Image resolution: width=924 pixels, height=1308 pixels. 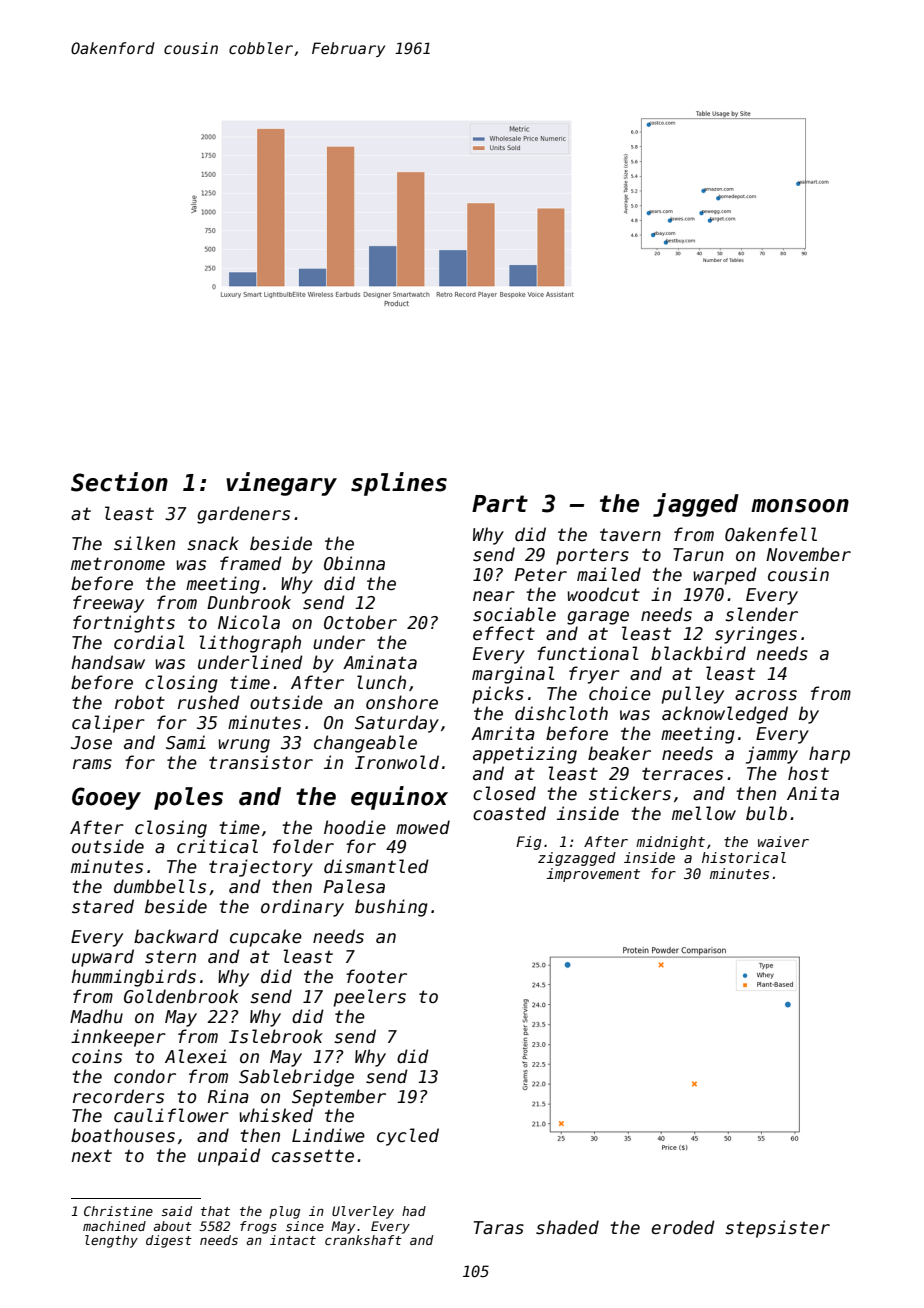 I want to click on near, so click(x=494, y=596).
